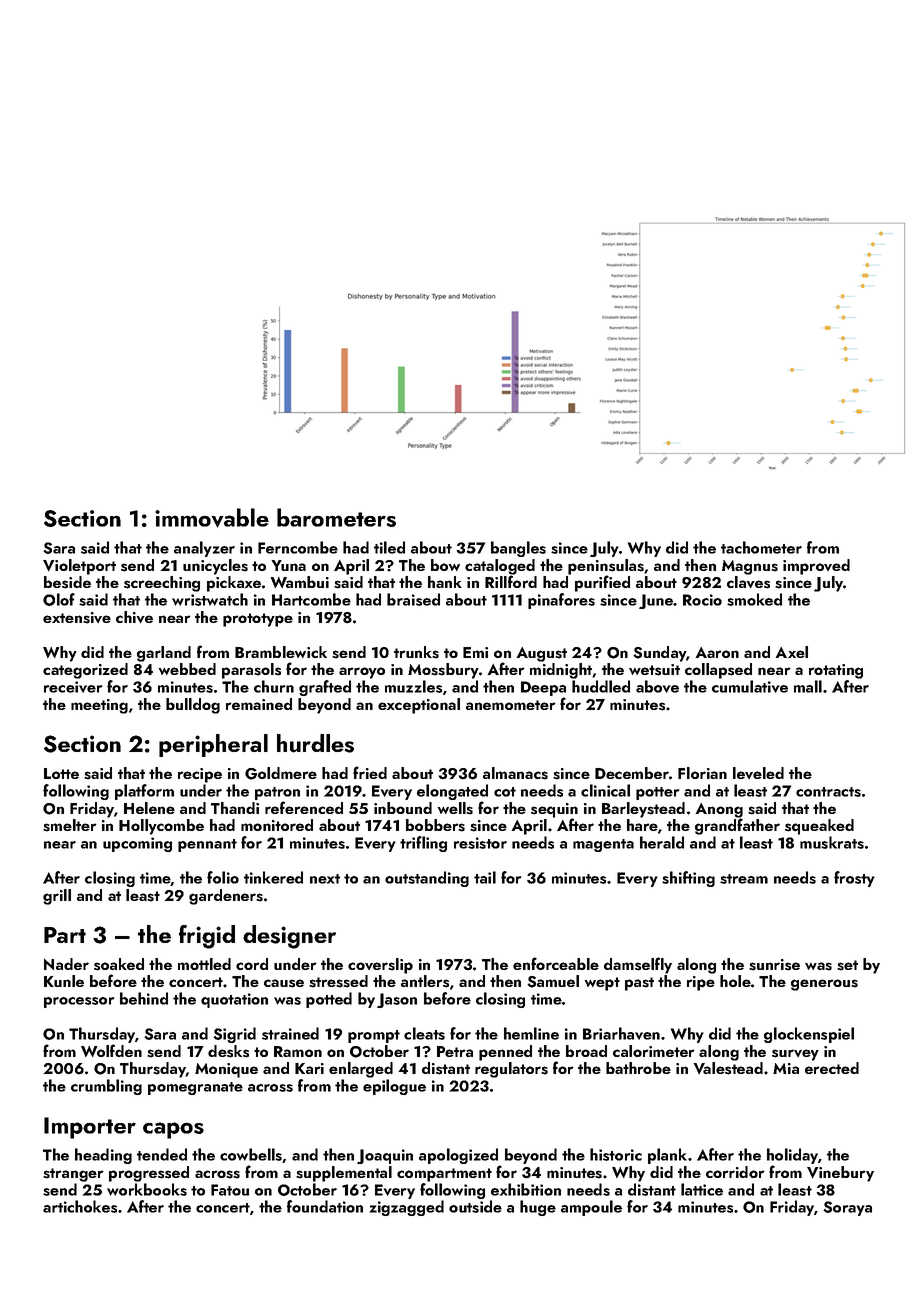 This screenshot has height=1308, width=924. What do you see at coordinates (538, 1208) in the screenshot?
I see `huge` at bounding box center [538, 1208].
